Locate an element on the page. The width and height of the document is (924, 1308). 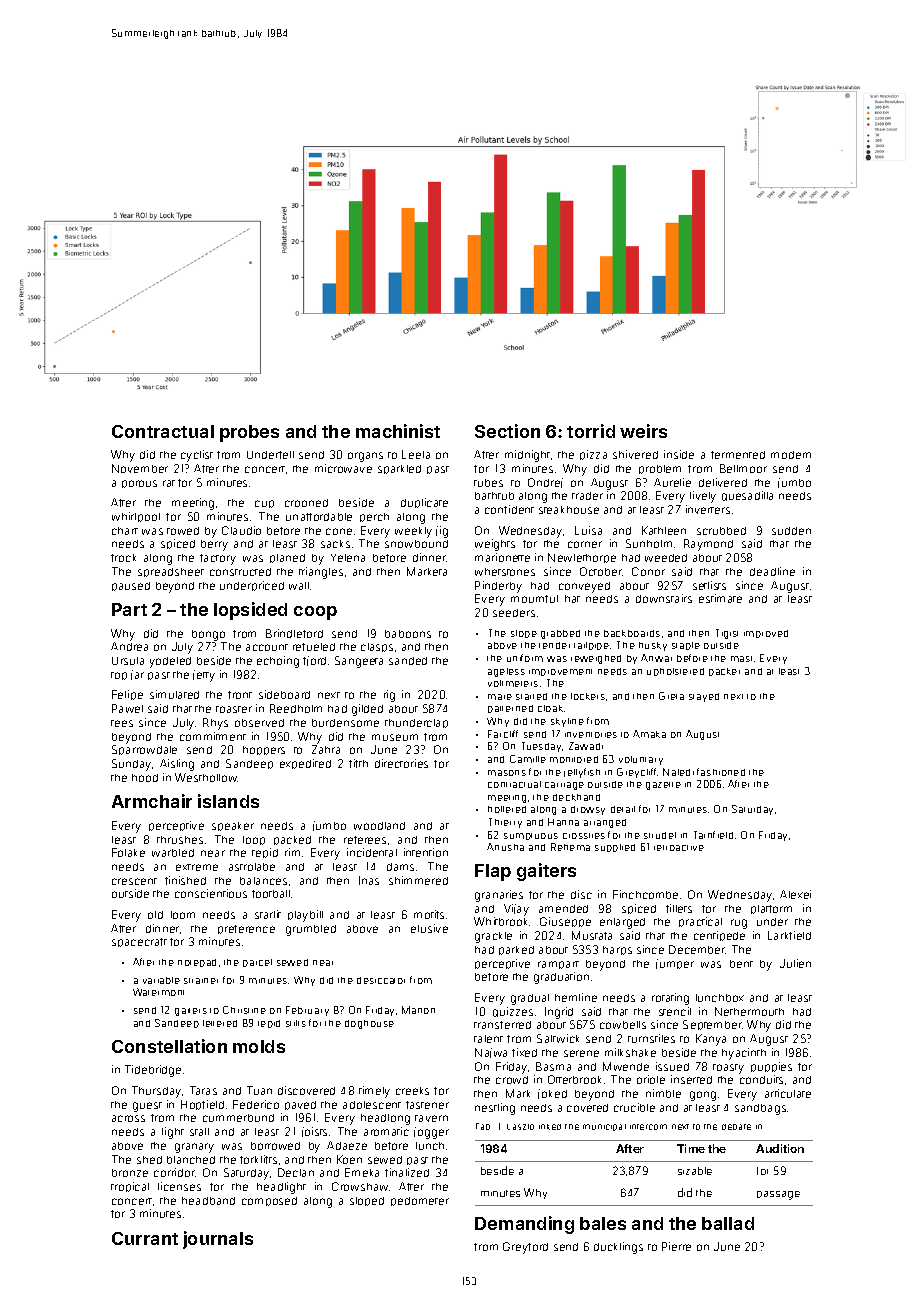
jumper is located at coordinates (675, 964).
